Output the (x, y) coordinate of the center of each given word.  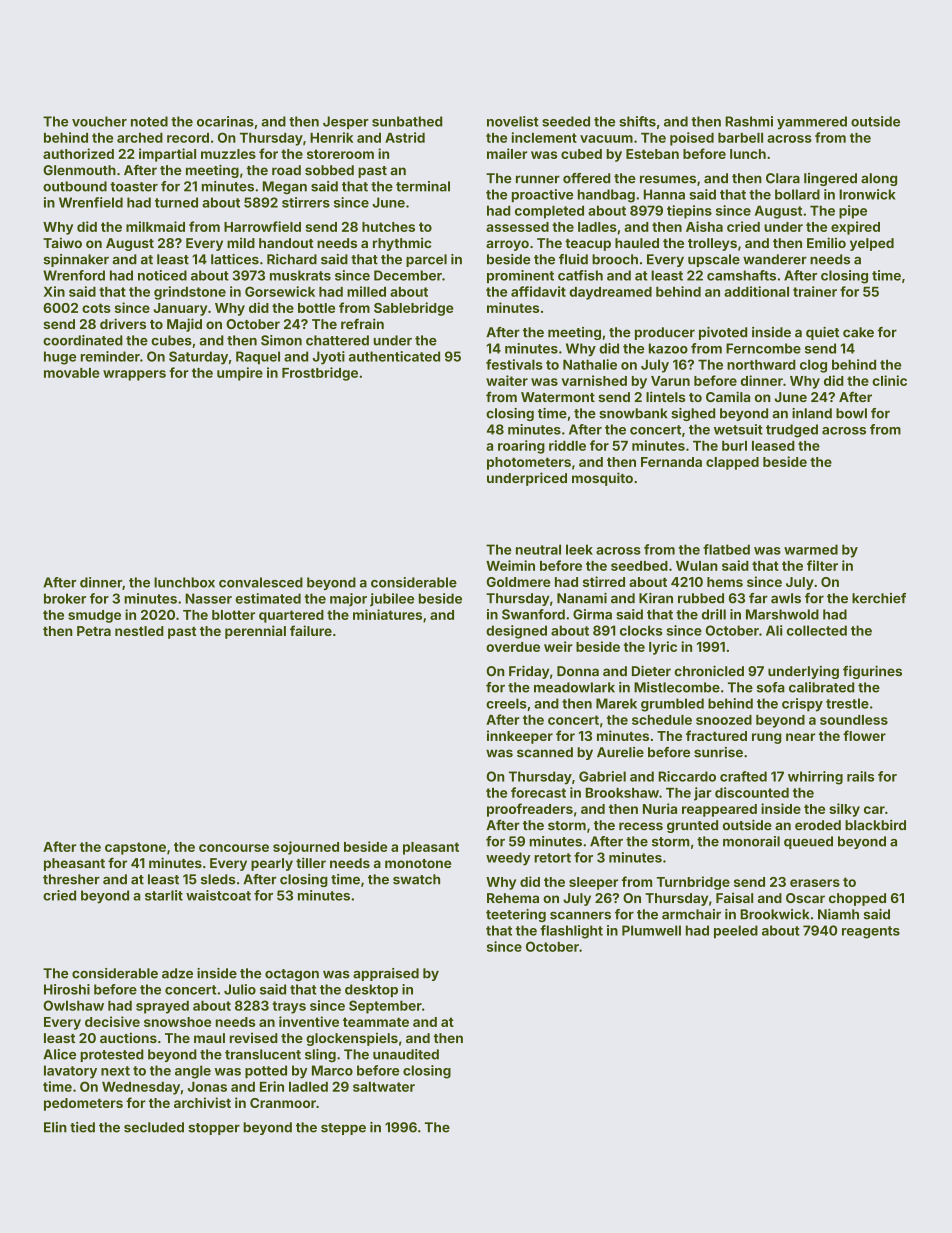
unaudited (406, 1054)
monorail (751, 841)
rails (860, 776)
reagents (871, 932)
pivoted (723, 333)
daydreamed (610, 293)
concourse (234, 848)
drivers (123, 323)
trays (289, 1007)
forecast (538, 792)
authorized (78, 153)
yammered (812, 122)
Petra (94, 631)
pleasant (431, 848)
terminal (423, 186)
